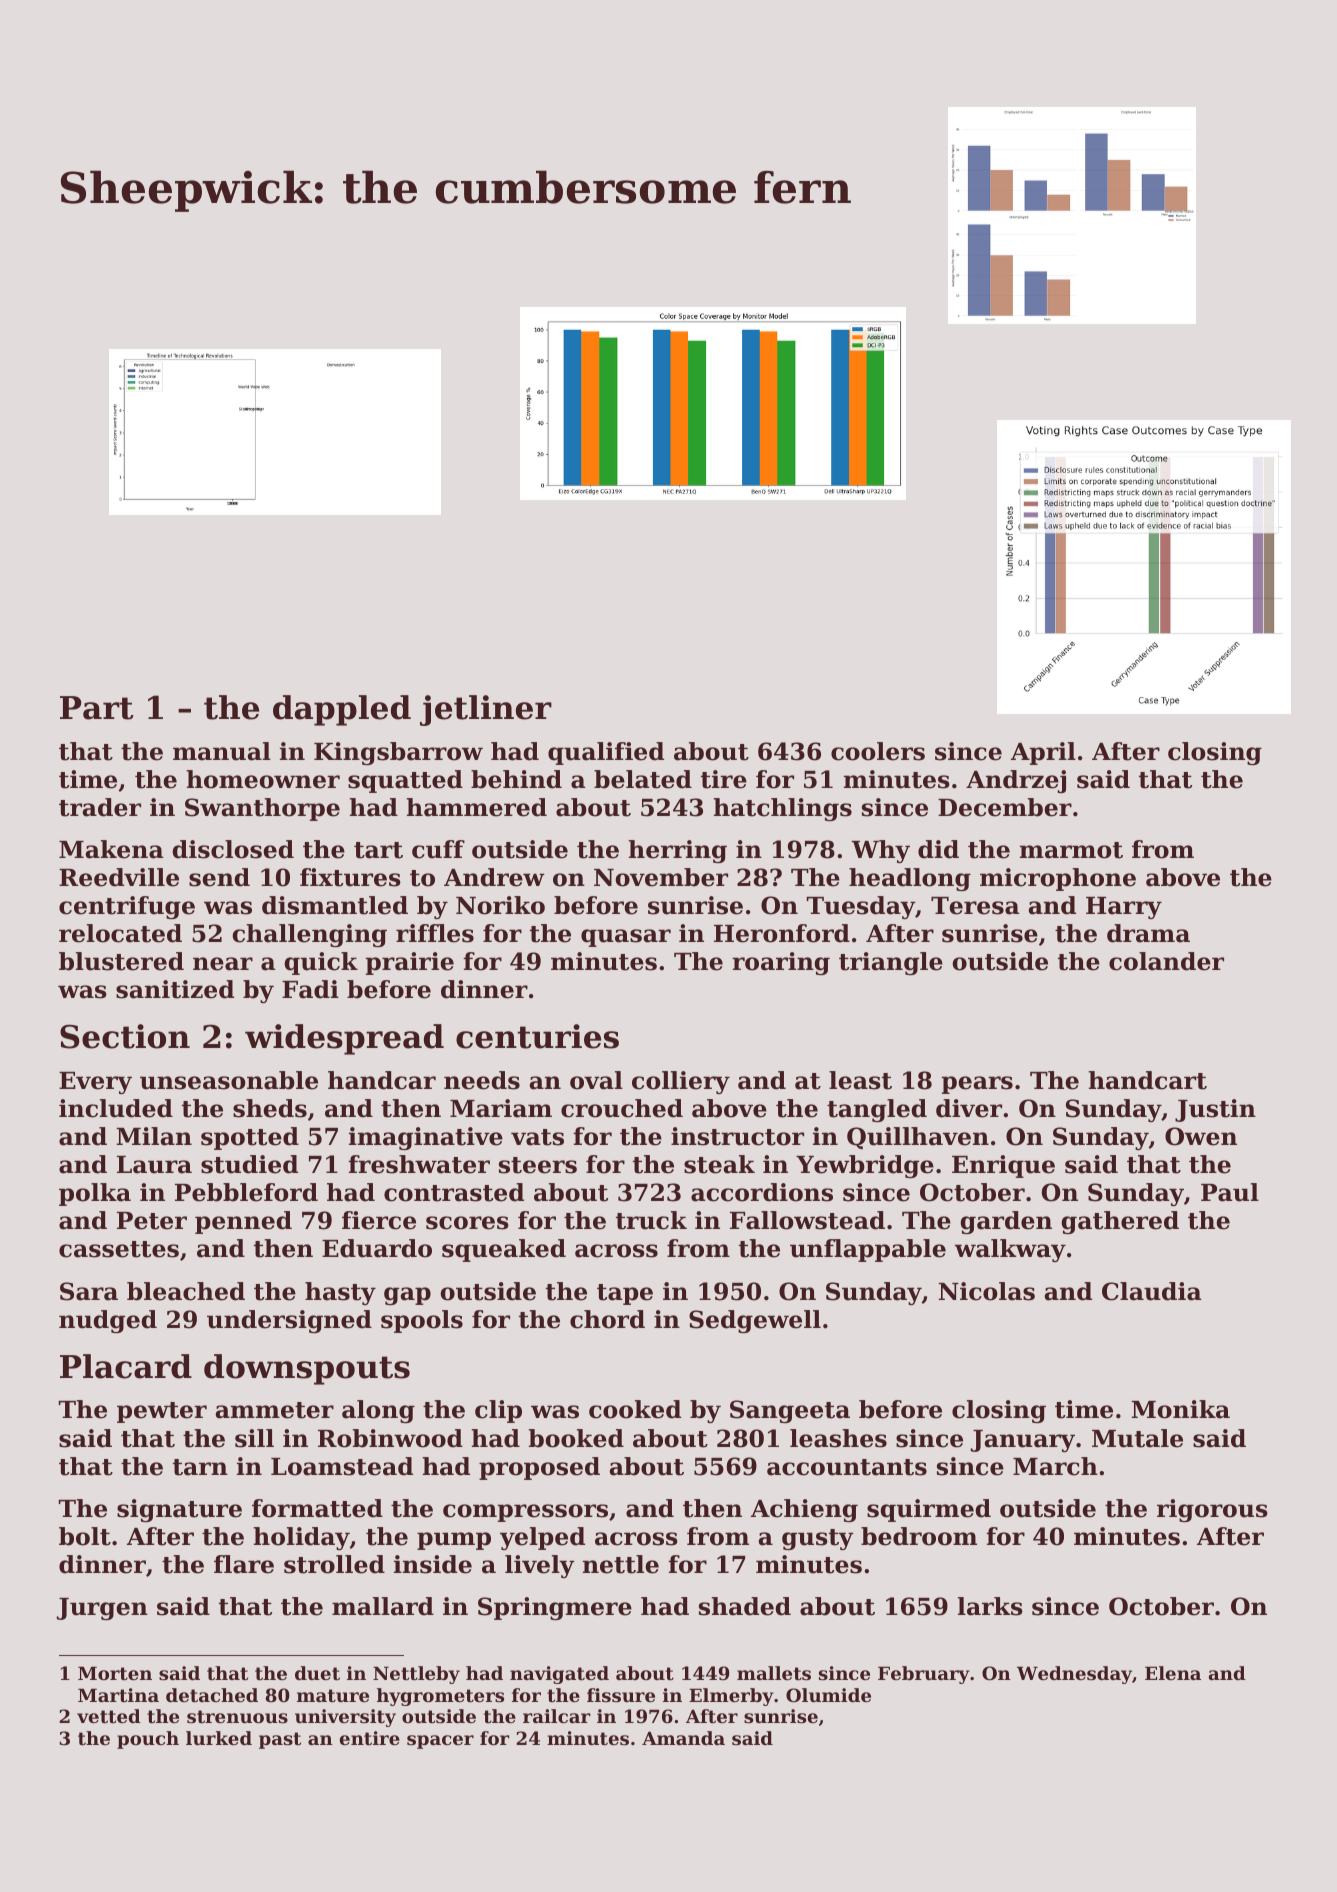  What do you see at coordinates (555, 1608) in the screenshot?
I see `Springmere` at bounding box center [555, 1608].
